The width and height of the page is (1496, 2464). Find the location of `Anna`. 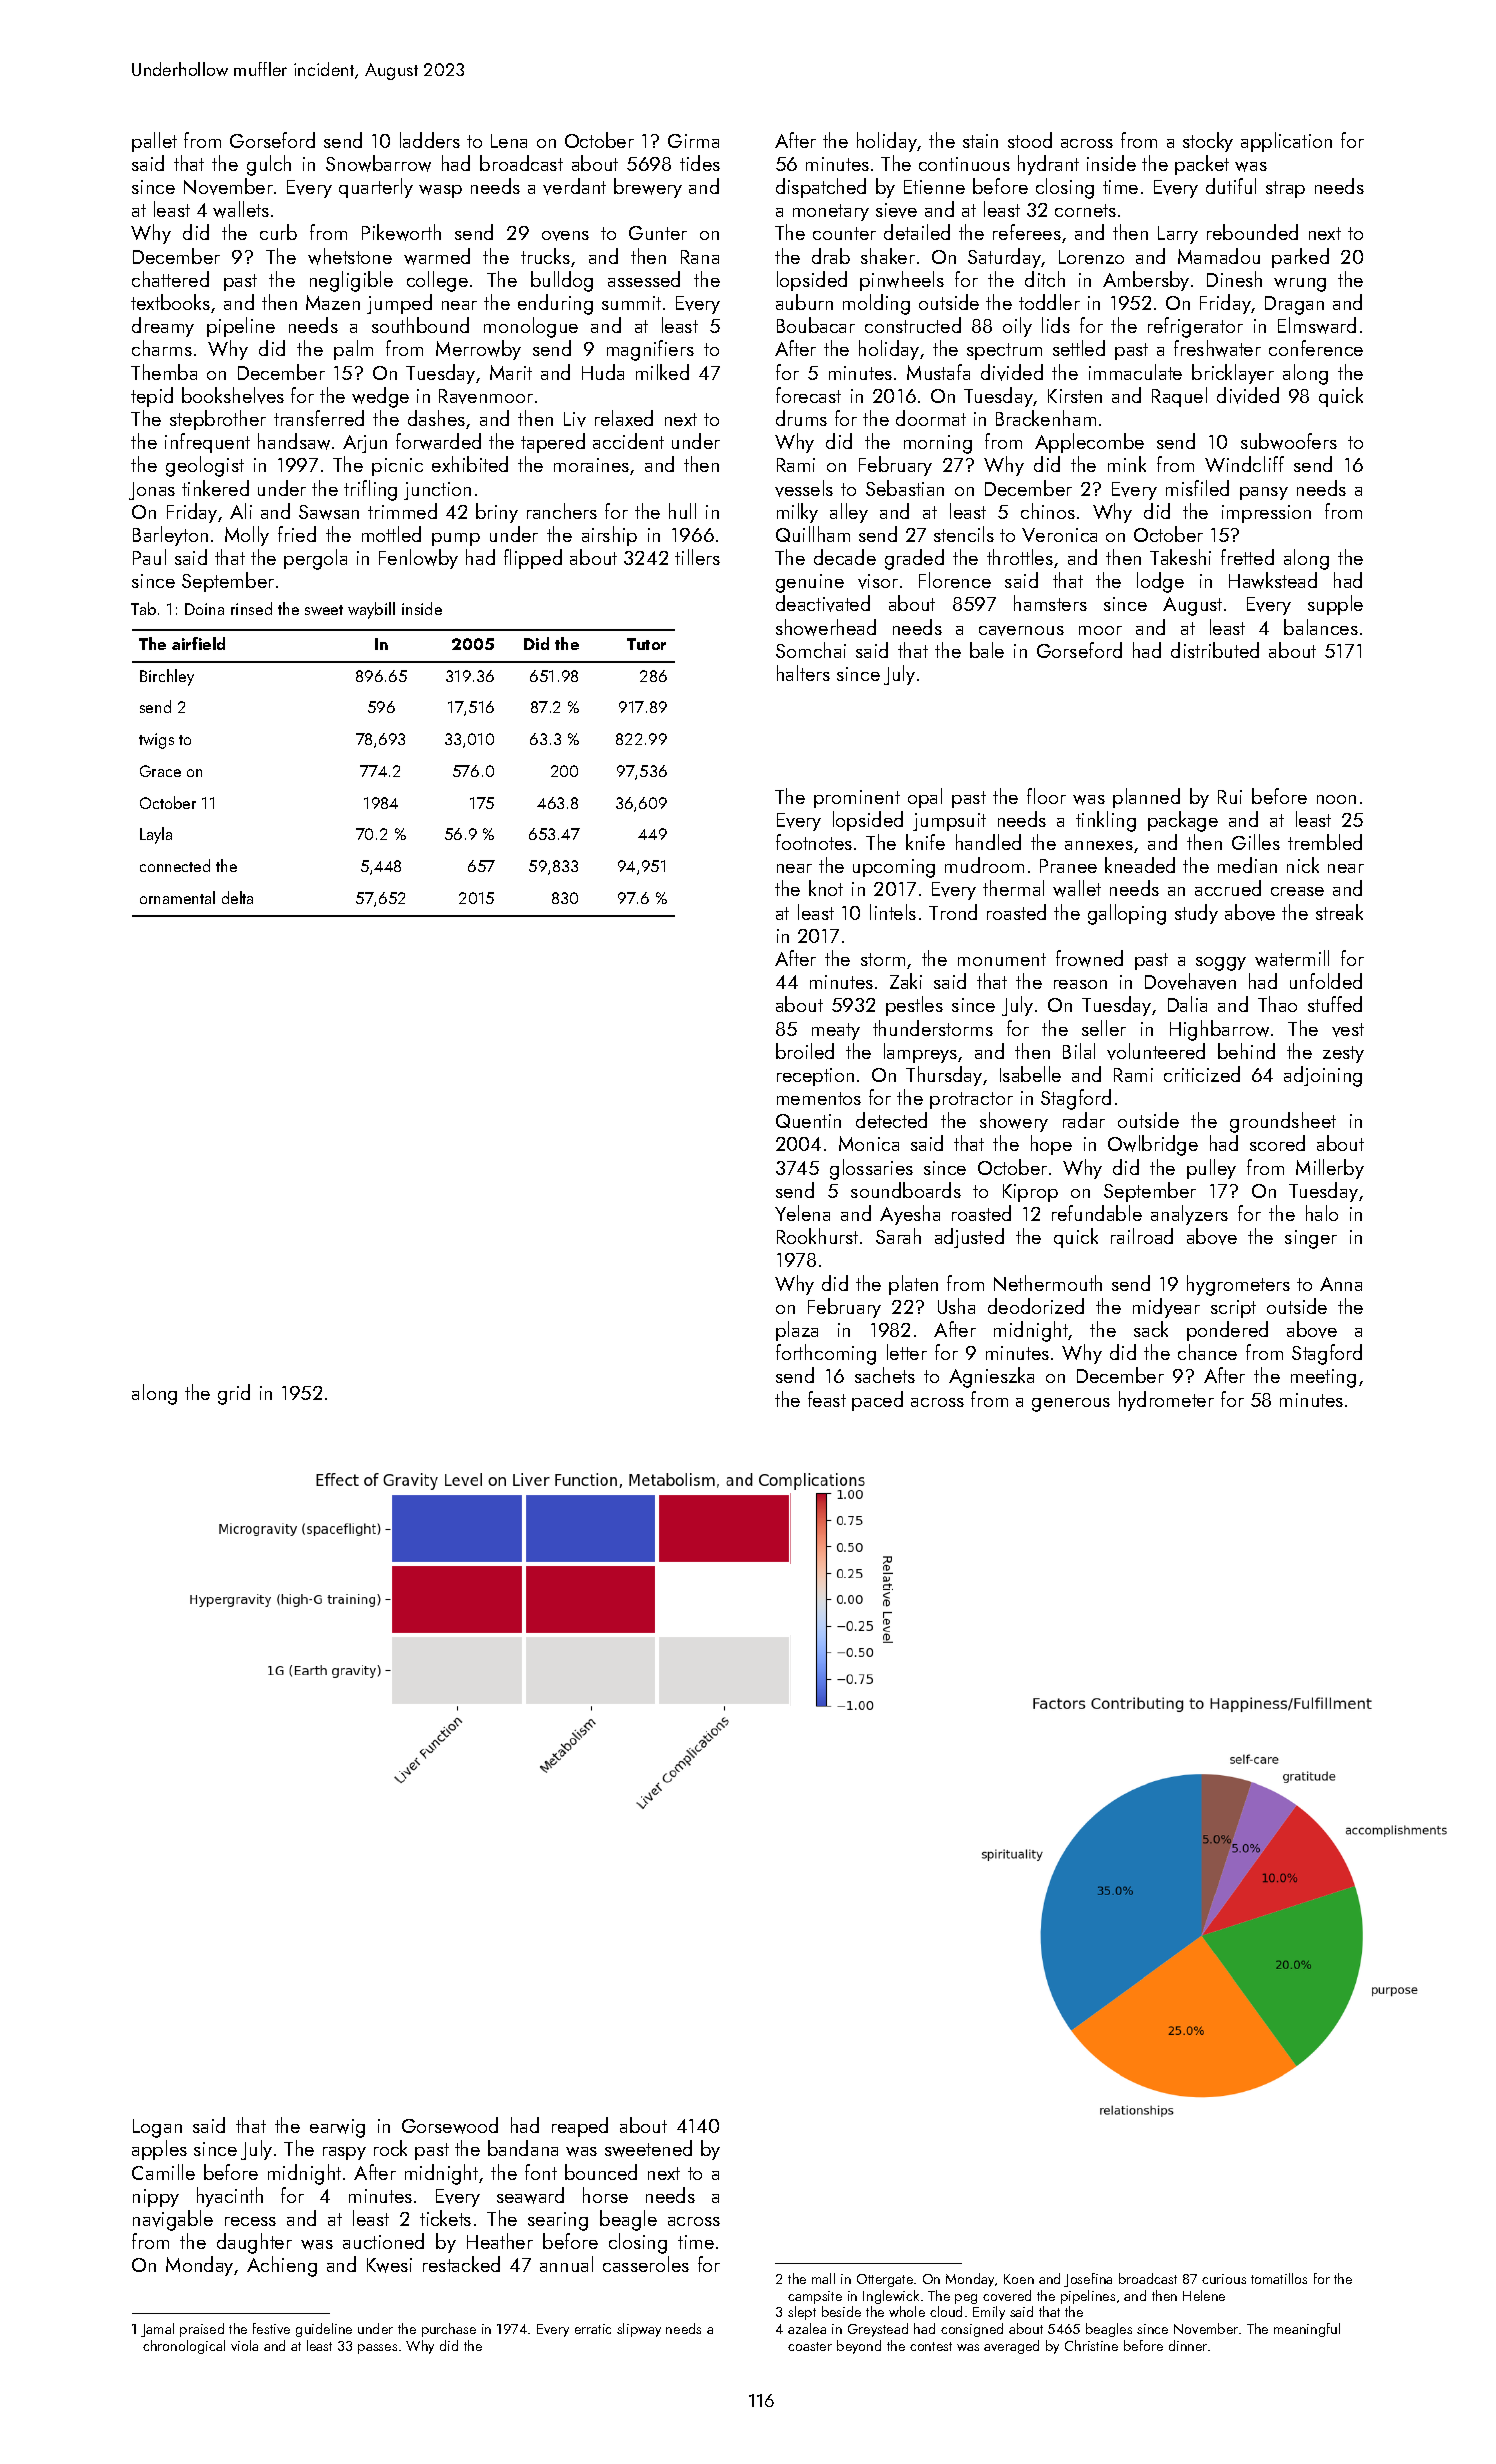

Anna is located at coordinates (1341, 1284).
